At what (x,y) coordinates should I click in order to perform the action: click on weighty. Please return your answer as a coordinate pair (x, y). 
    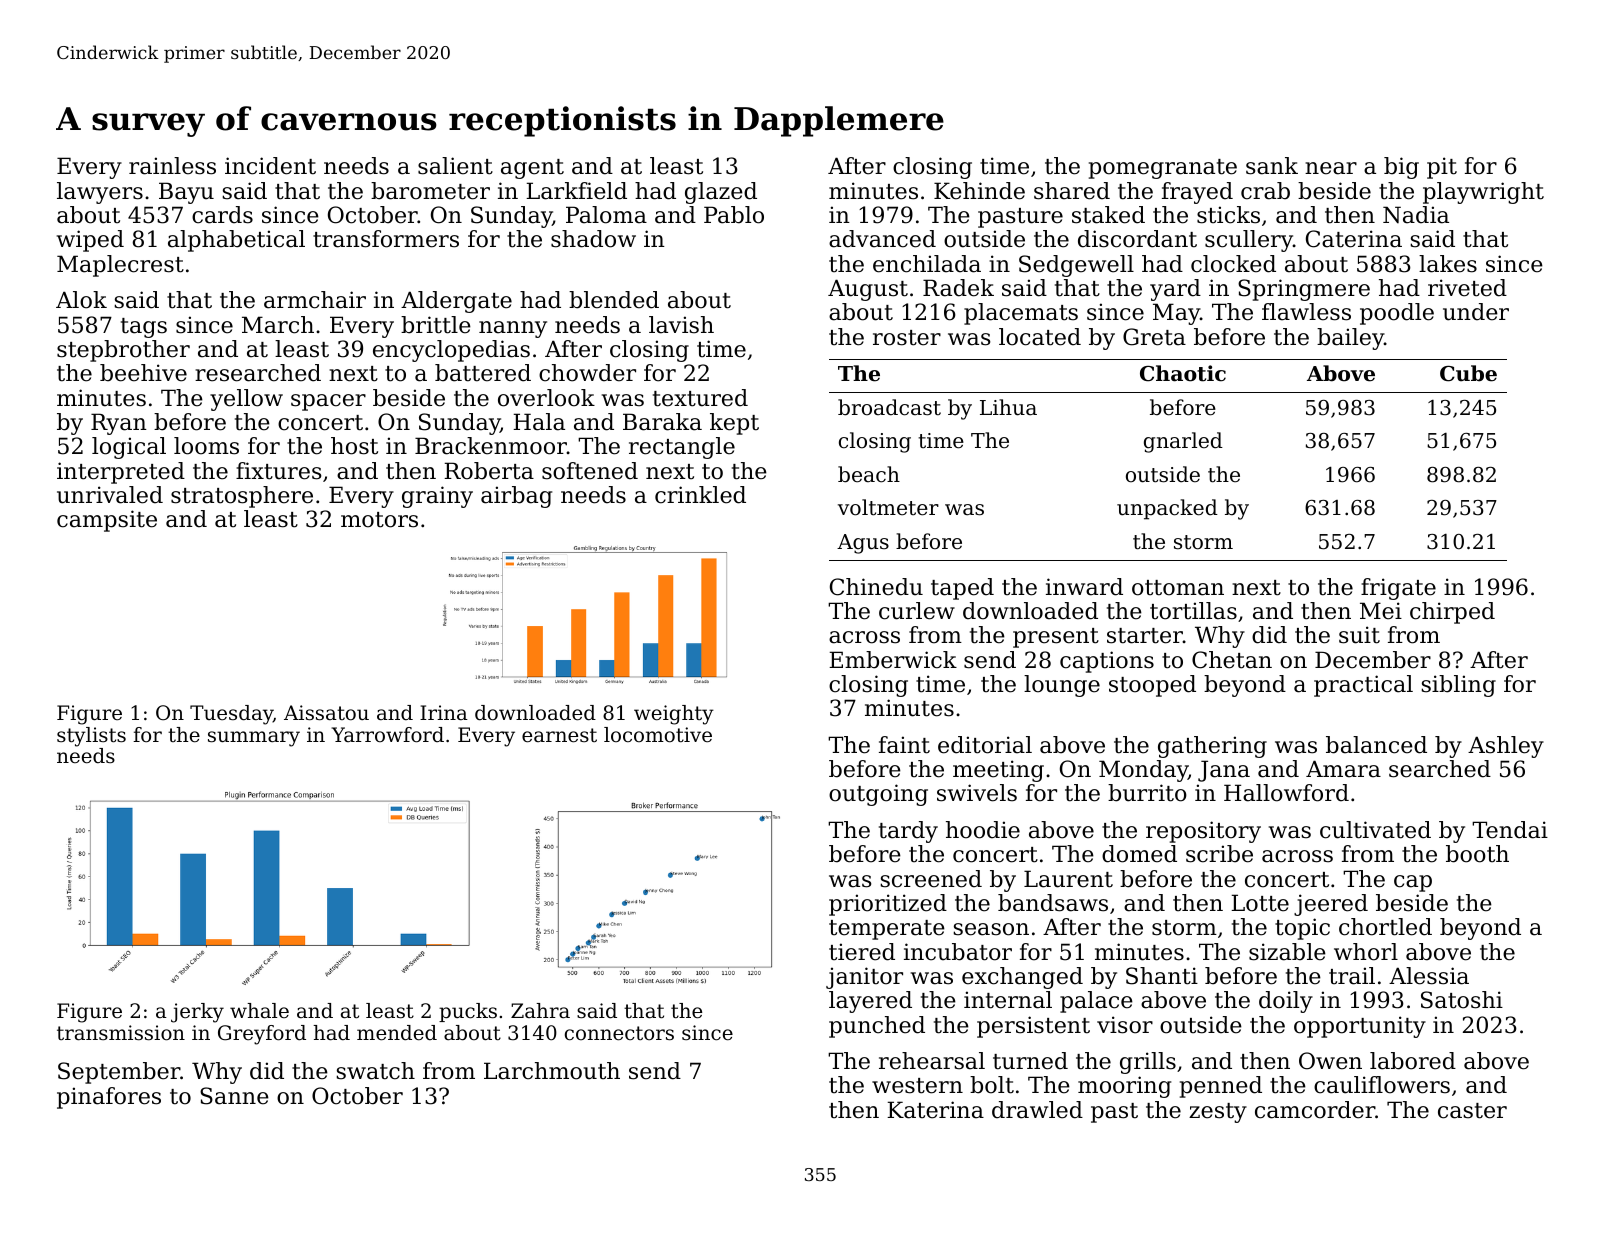
    Looking at the image, I should click on (674, 715).
